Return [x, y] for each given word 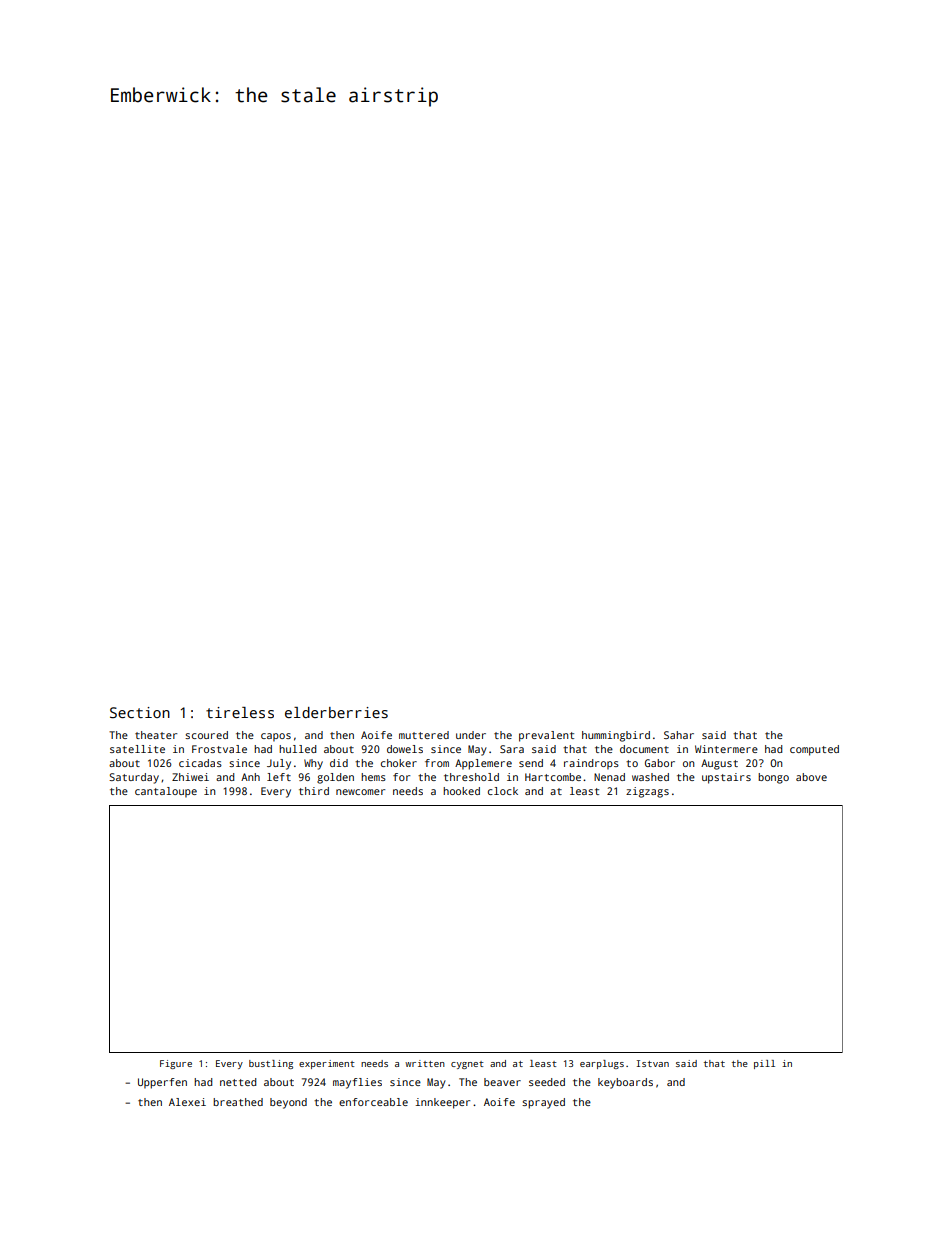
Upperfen [162, 1083]
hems [373, 777]
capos [276, 737]
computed [814, 750]
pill [764, 1064]
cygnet [467, 1065]
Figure [176, 1064]
